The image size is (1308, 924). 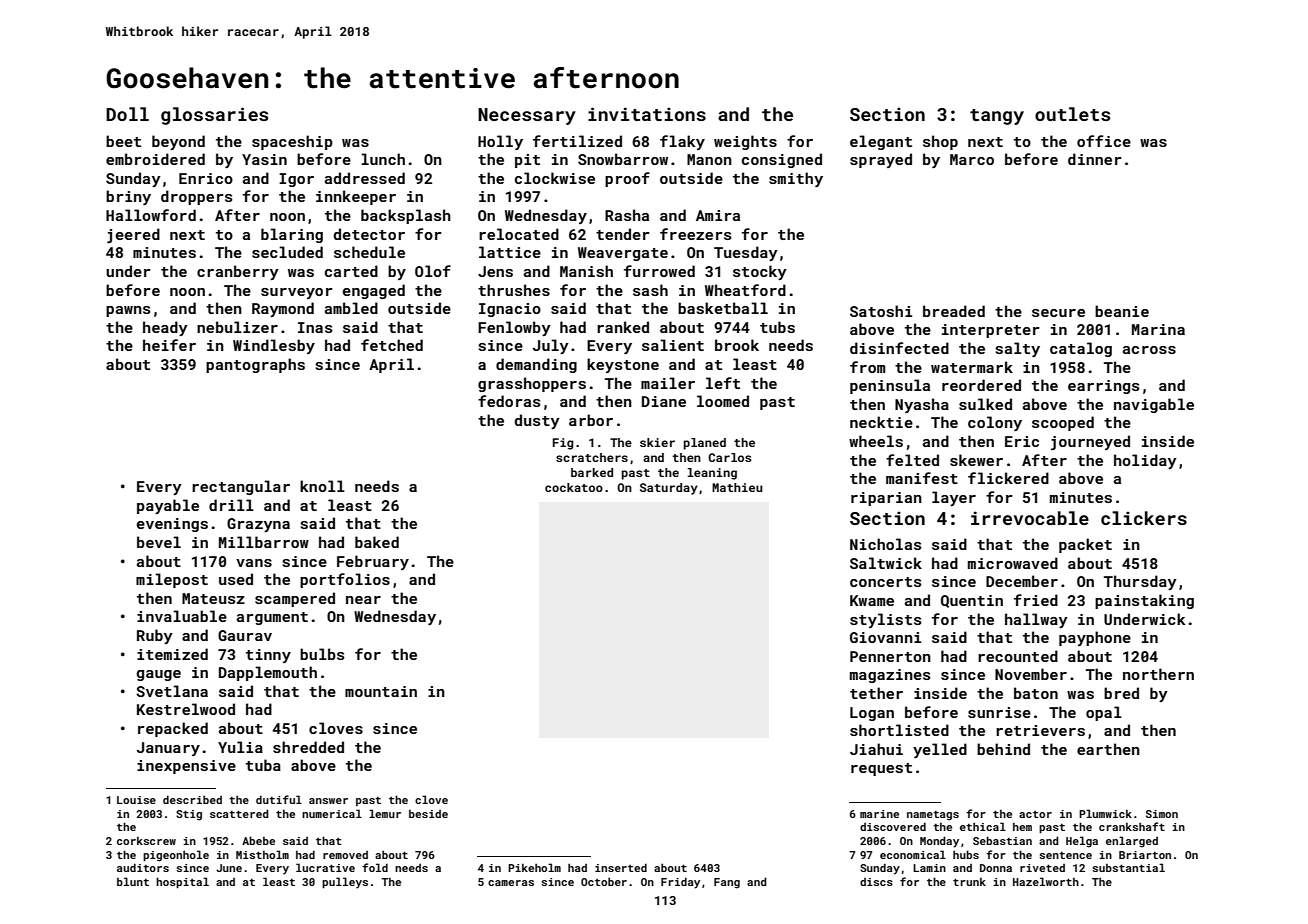 What do you see at coordinates (214, 116) in the document?
I see `glossaries` at bounding box center [214, 116].
